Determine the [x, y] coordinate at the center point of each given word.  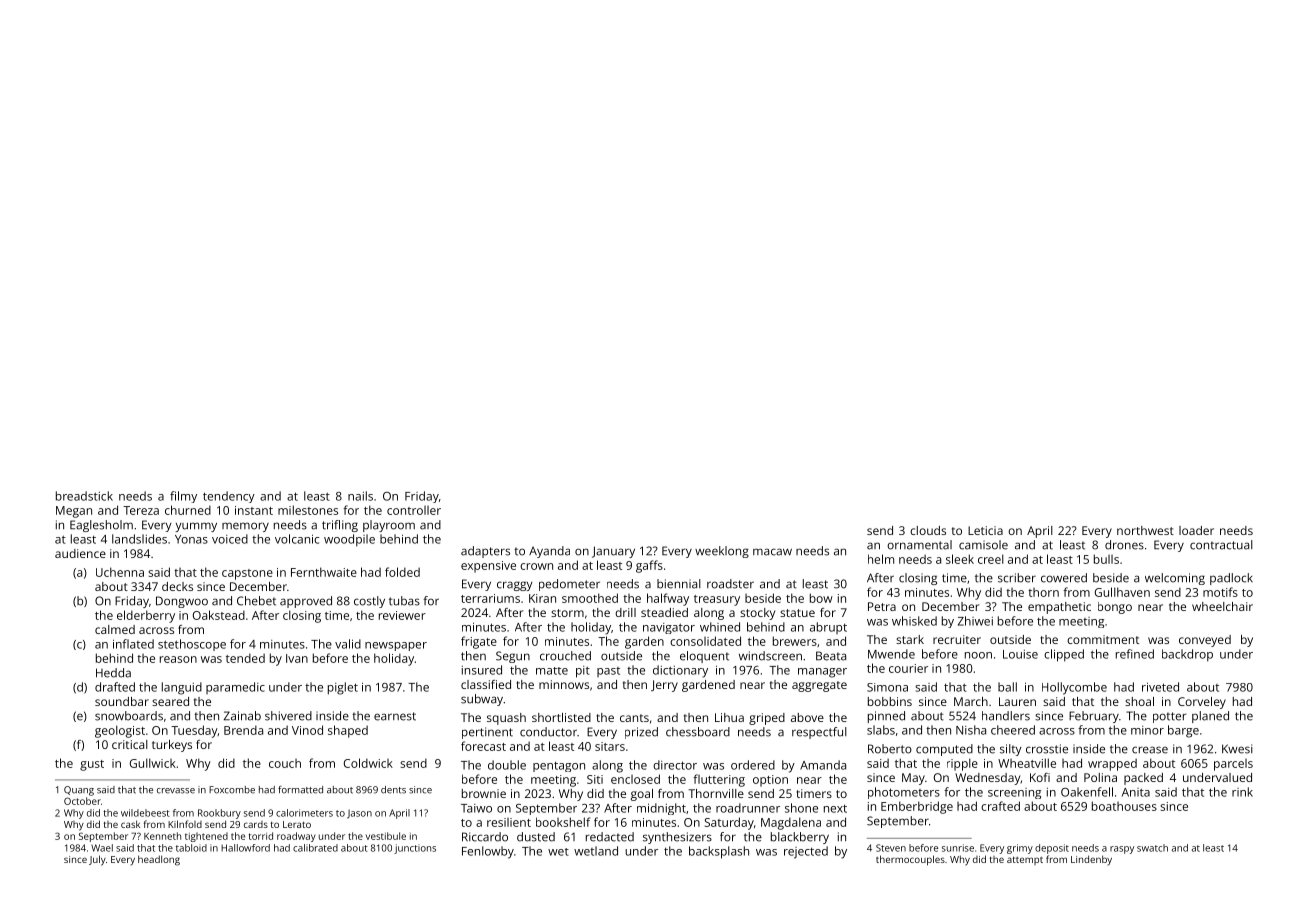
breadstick [84, 496]
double [507, 765]
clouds [928, 530]
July [97, 860]
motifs [1220, 592]
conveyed [1205, 641]
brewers [795, 641]
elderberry [146, 616]
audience [80, 553]
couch [285, 763]
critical [130, 744]
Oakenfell [1087, 792]
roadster [730, 584]
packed [1143, 779]
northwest [1145, 530]
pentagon [559, 766]
